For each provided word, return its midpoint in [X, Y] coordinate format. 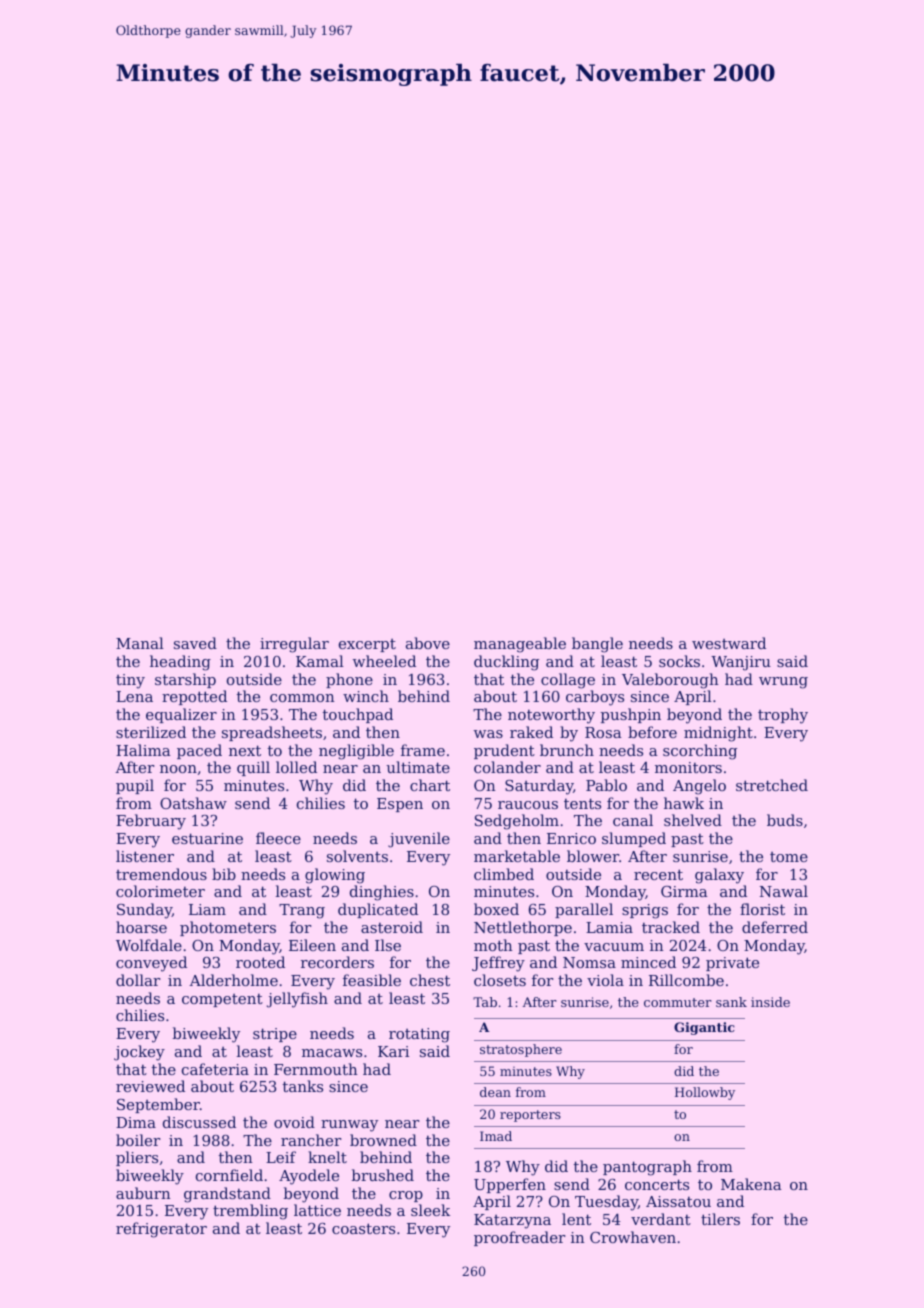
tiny [130, 681]
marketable [517, 856]
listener [145, 856]
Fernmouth [316, 1069]
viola [605, 980]
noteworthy [551, 716]
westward [729, 643]
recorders [337, 962]
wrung [783, 683]
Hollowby [705, 1093]
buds [785, 820]
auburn [143, 1193]
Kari [393, 1051]
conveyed [151, 964]
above [428, 643]
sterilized [151, 732]
